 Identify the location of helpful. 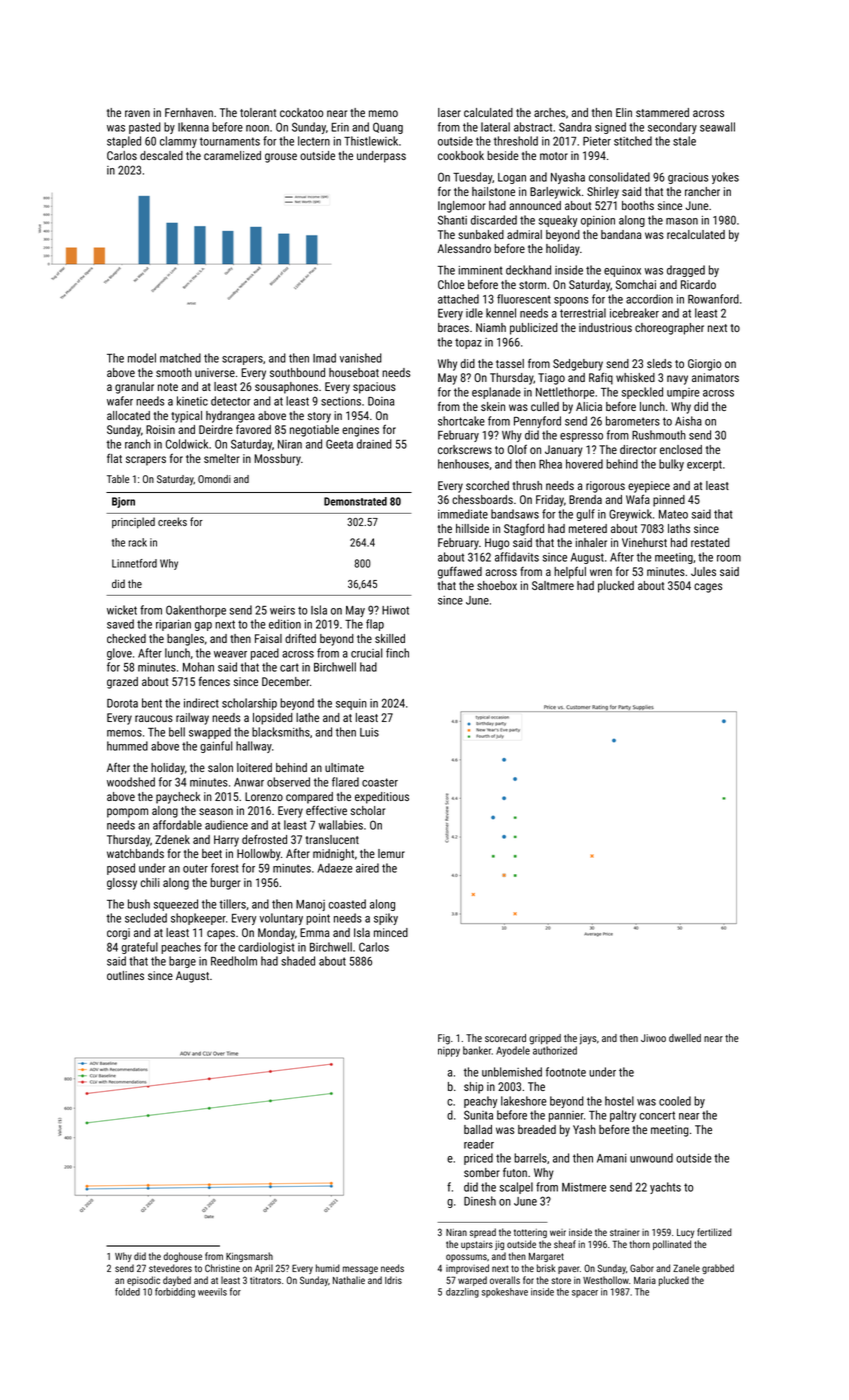
(570, 572).
